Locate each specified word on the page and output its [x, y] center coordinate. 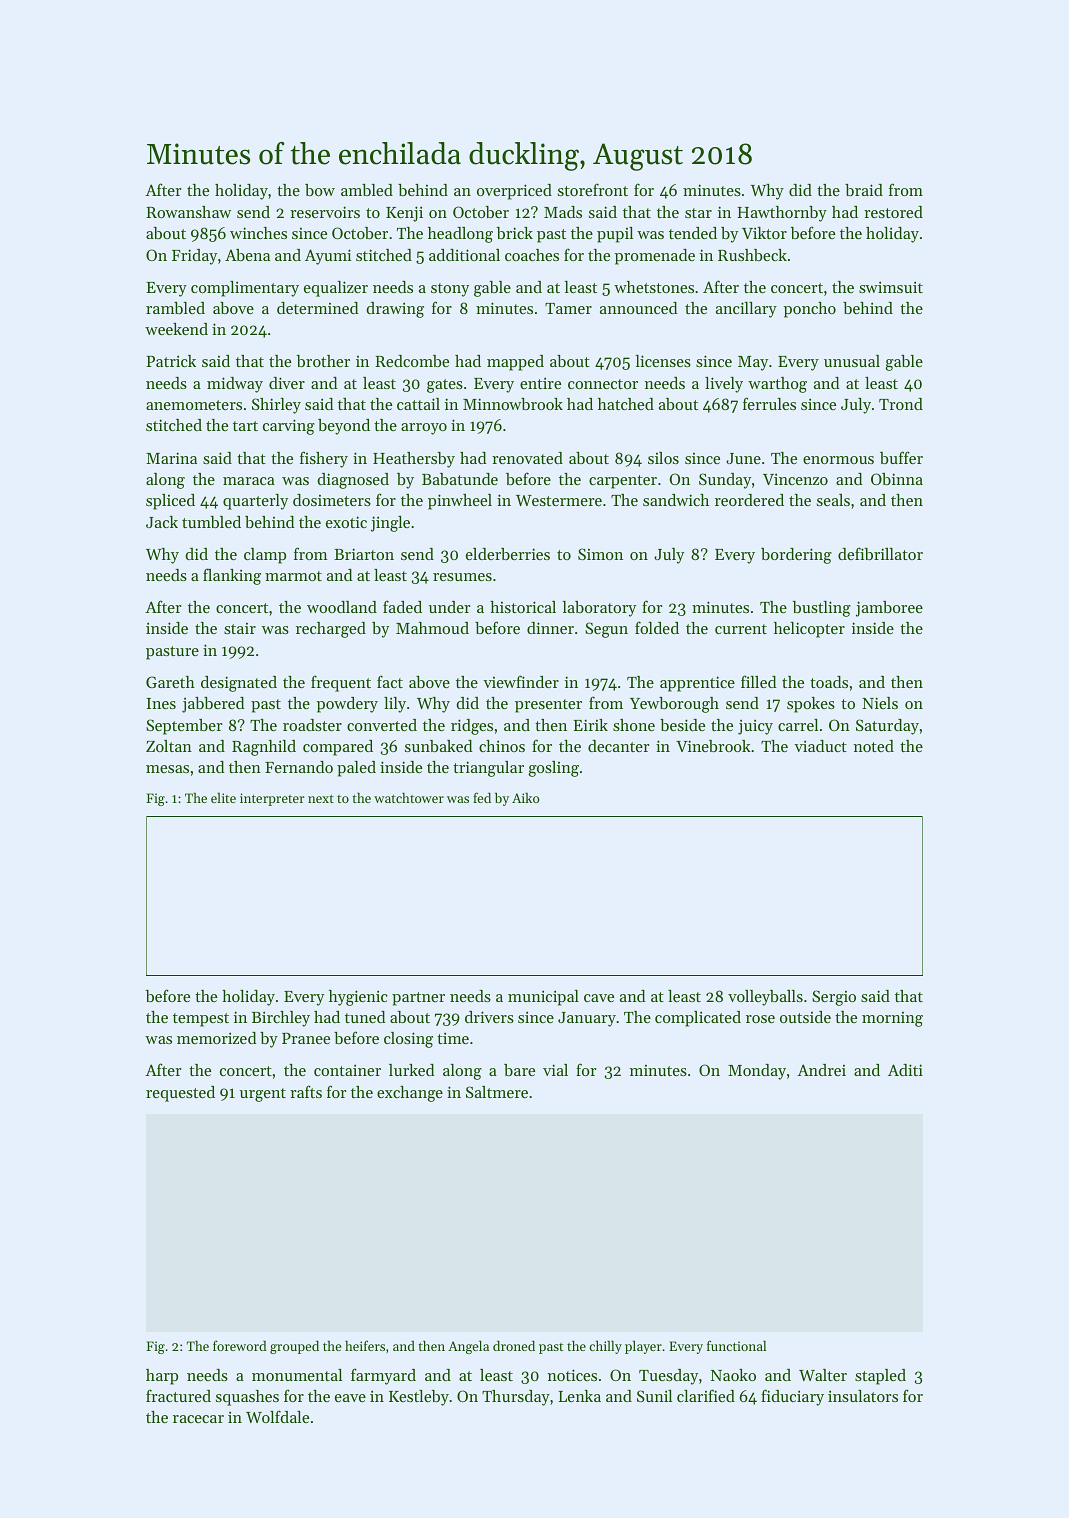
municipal [543, 998]
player [643, 1347]
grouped [294, 1347]
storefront [593, 189]
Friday [194, 257]
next [321, 799]
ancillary [746, 310]
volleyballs [765, 998]
